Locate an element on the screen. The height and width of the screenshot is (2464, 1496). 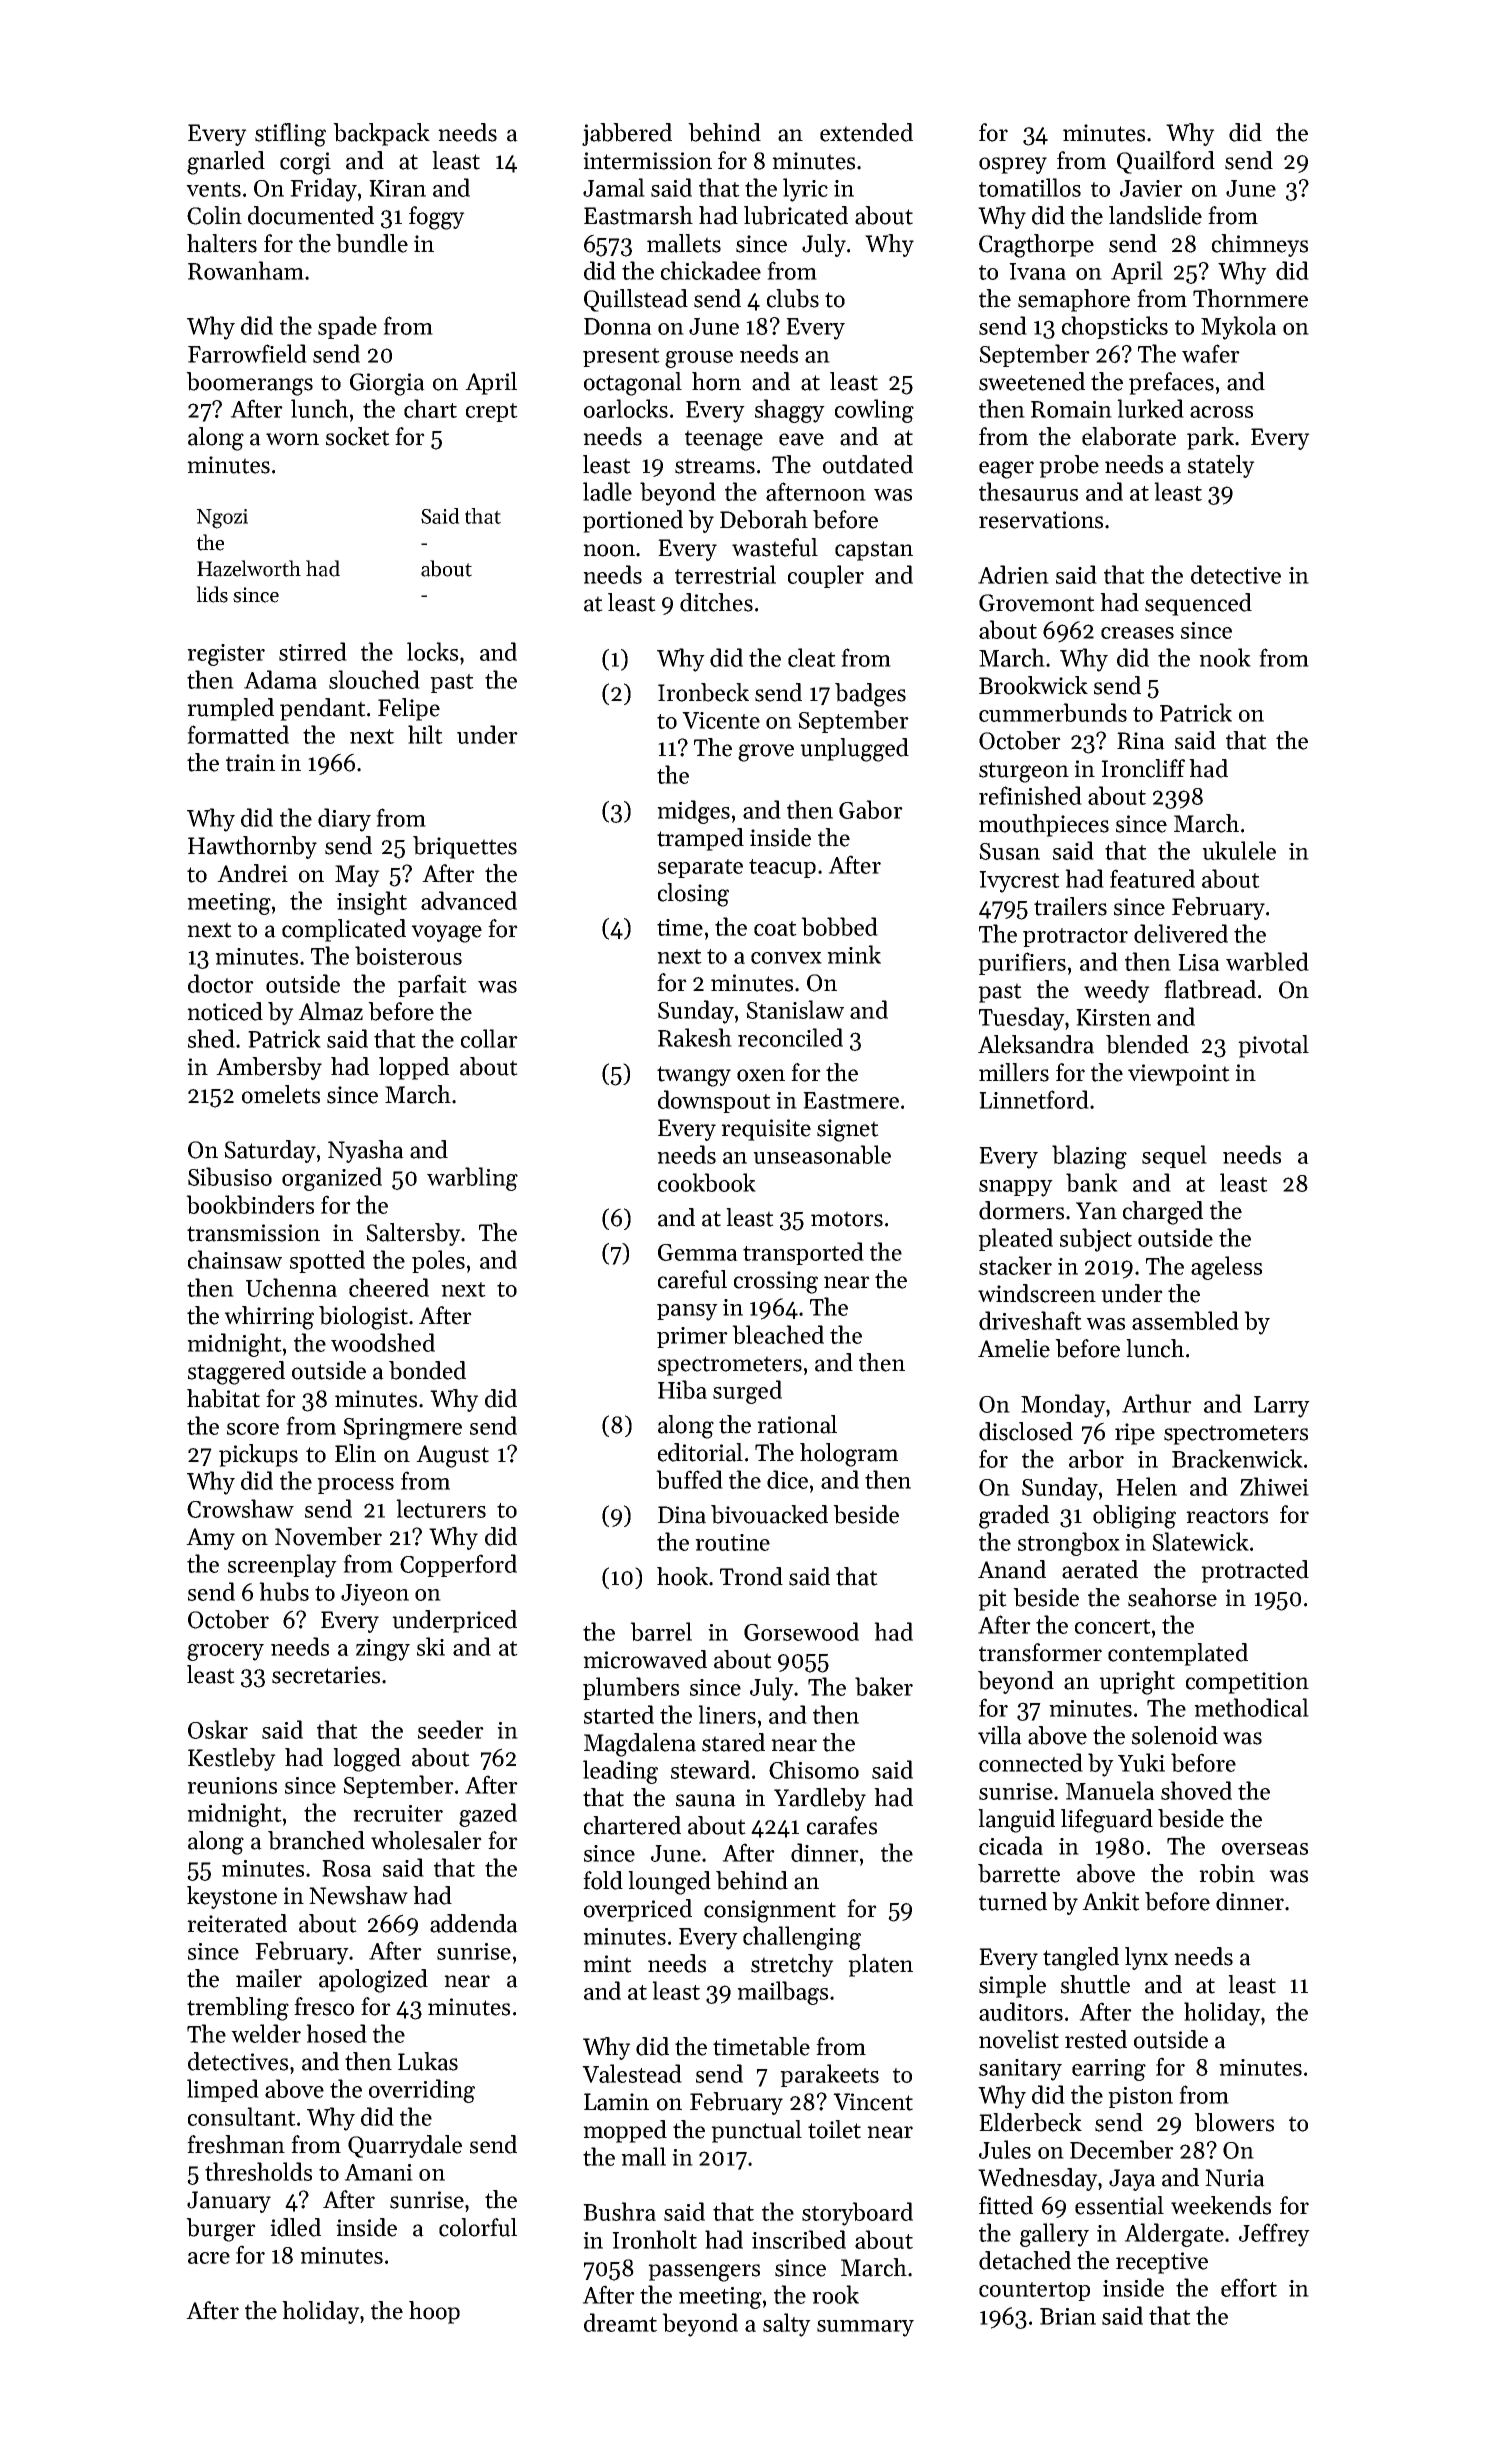
nook is located at coordinates (1225, 657).
